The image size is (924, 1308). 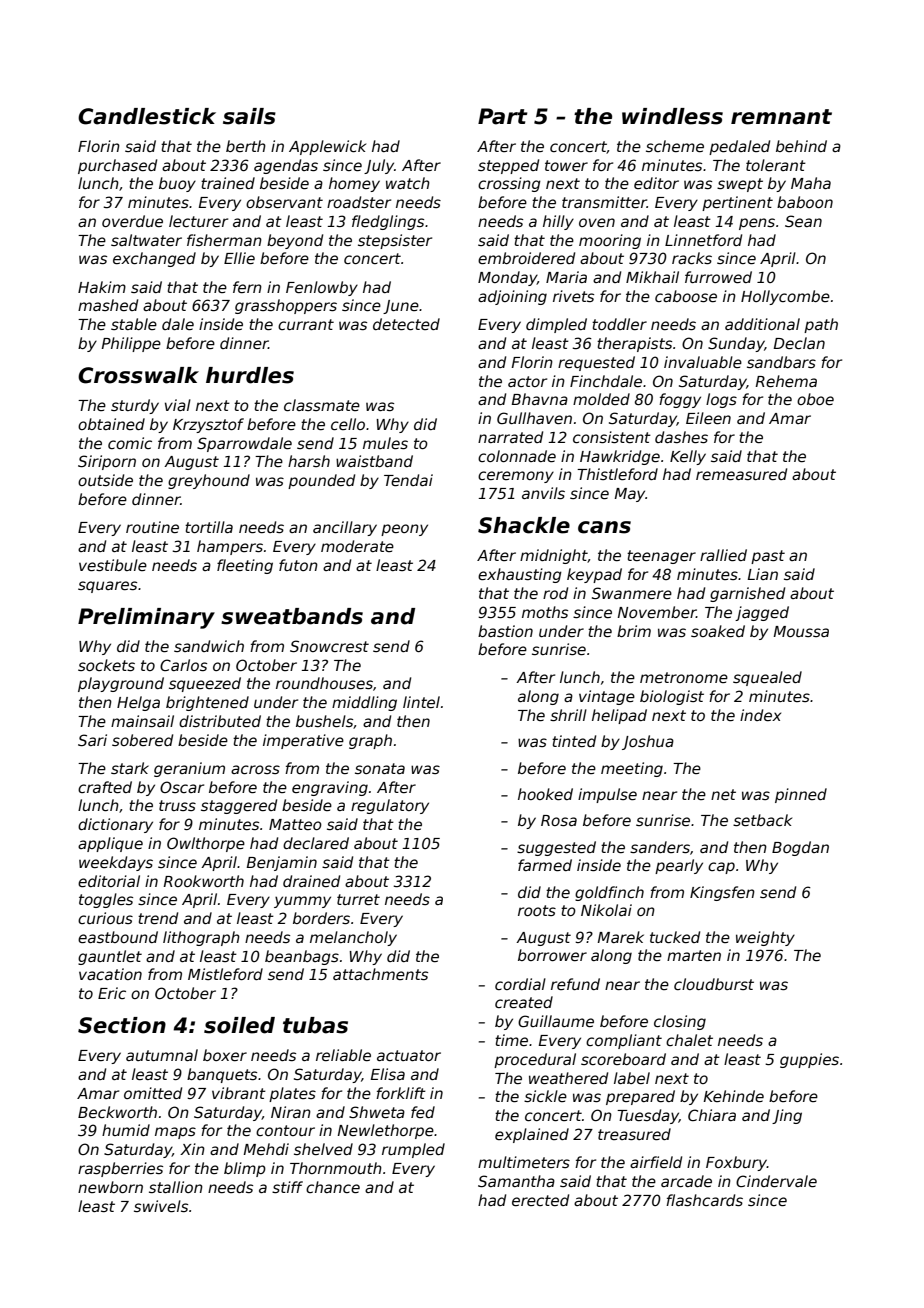 What do you see at coordinates (680, 1022) in the image?
I see `closing` at bounding box center [680, 1022].
